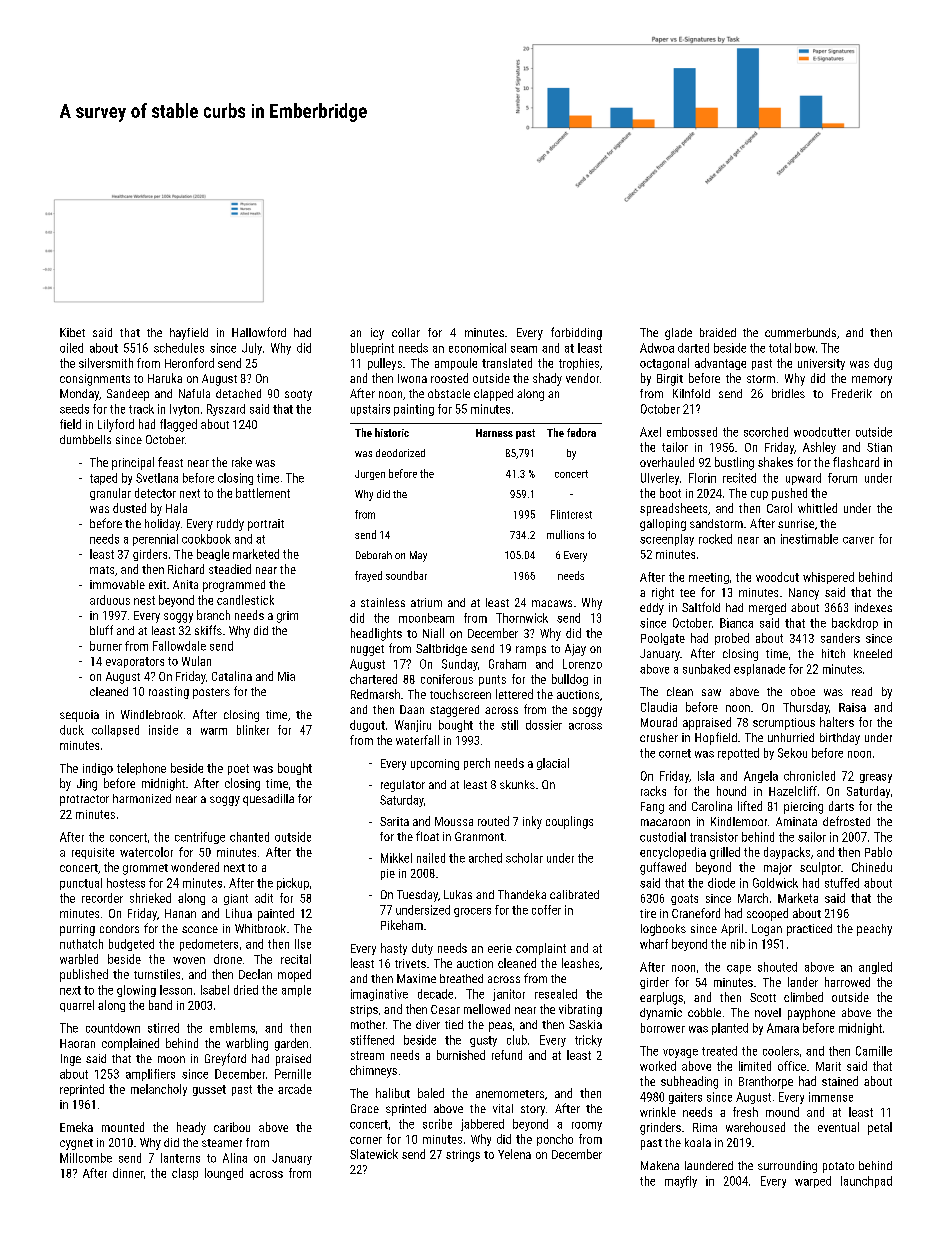 The image size is (952, 1233). What do you see at coordinates (130, 1044) in the document?
I see `complained` at bounding box center [130, 1044].
